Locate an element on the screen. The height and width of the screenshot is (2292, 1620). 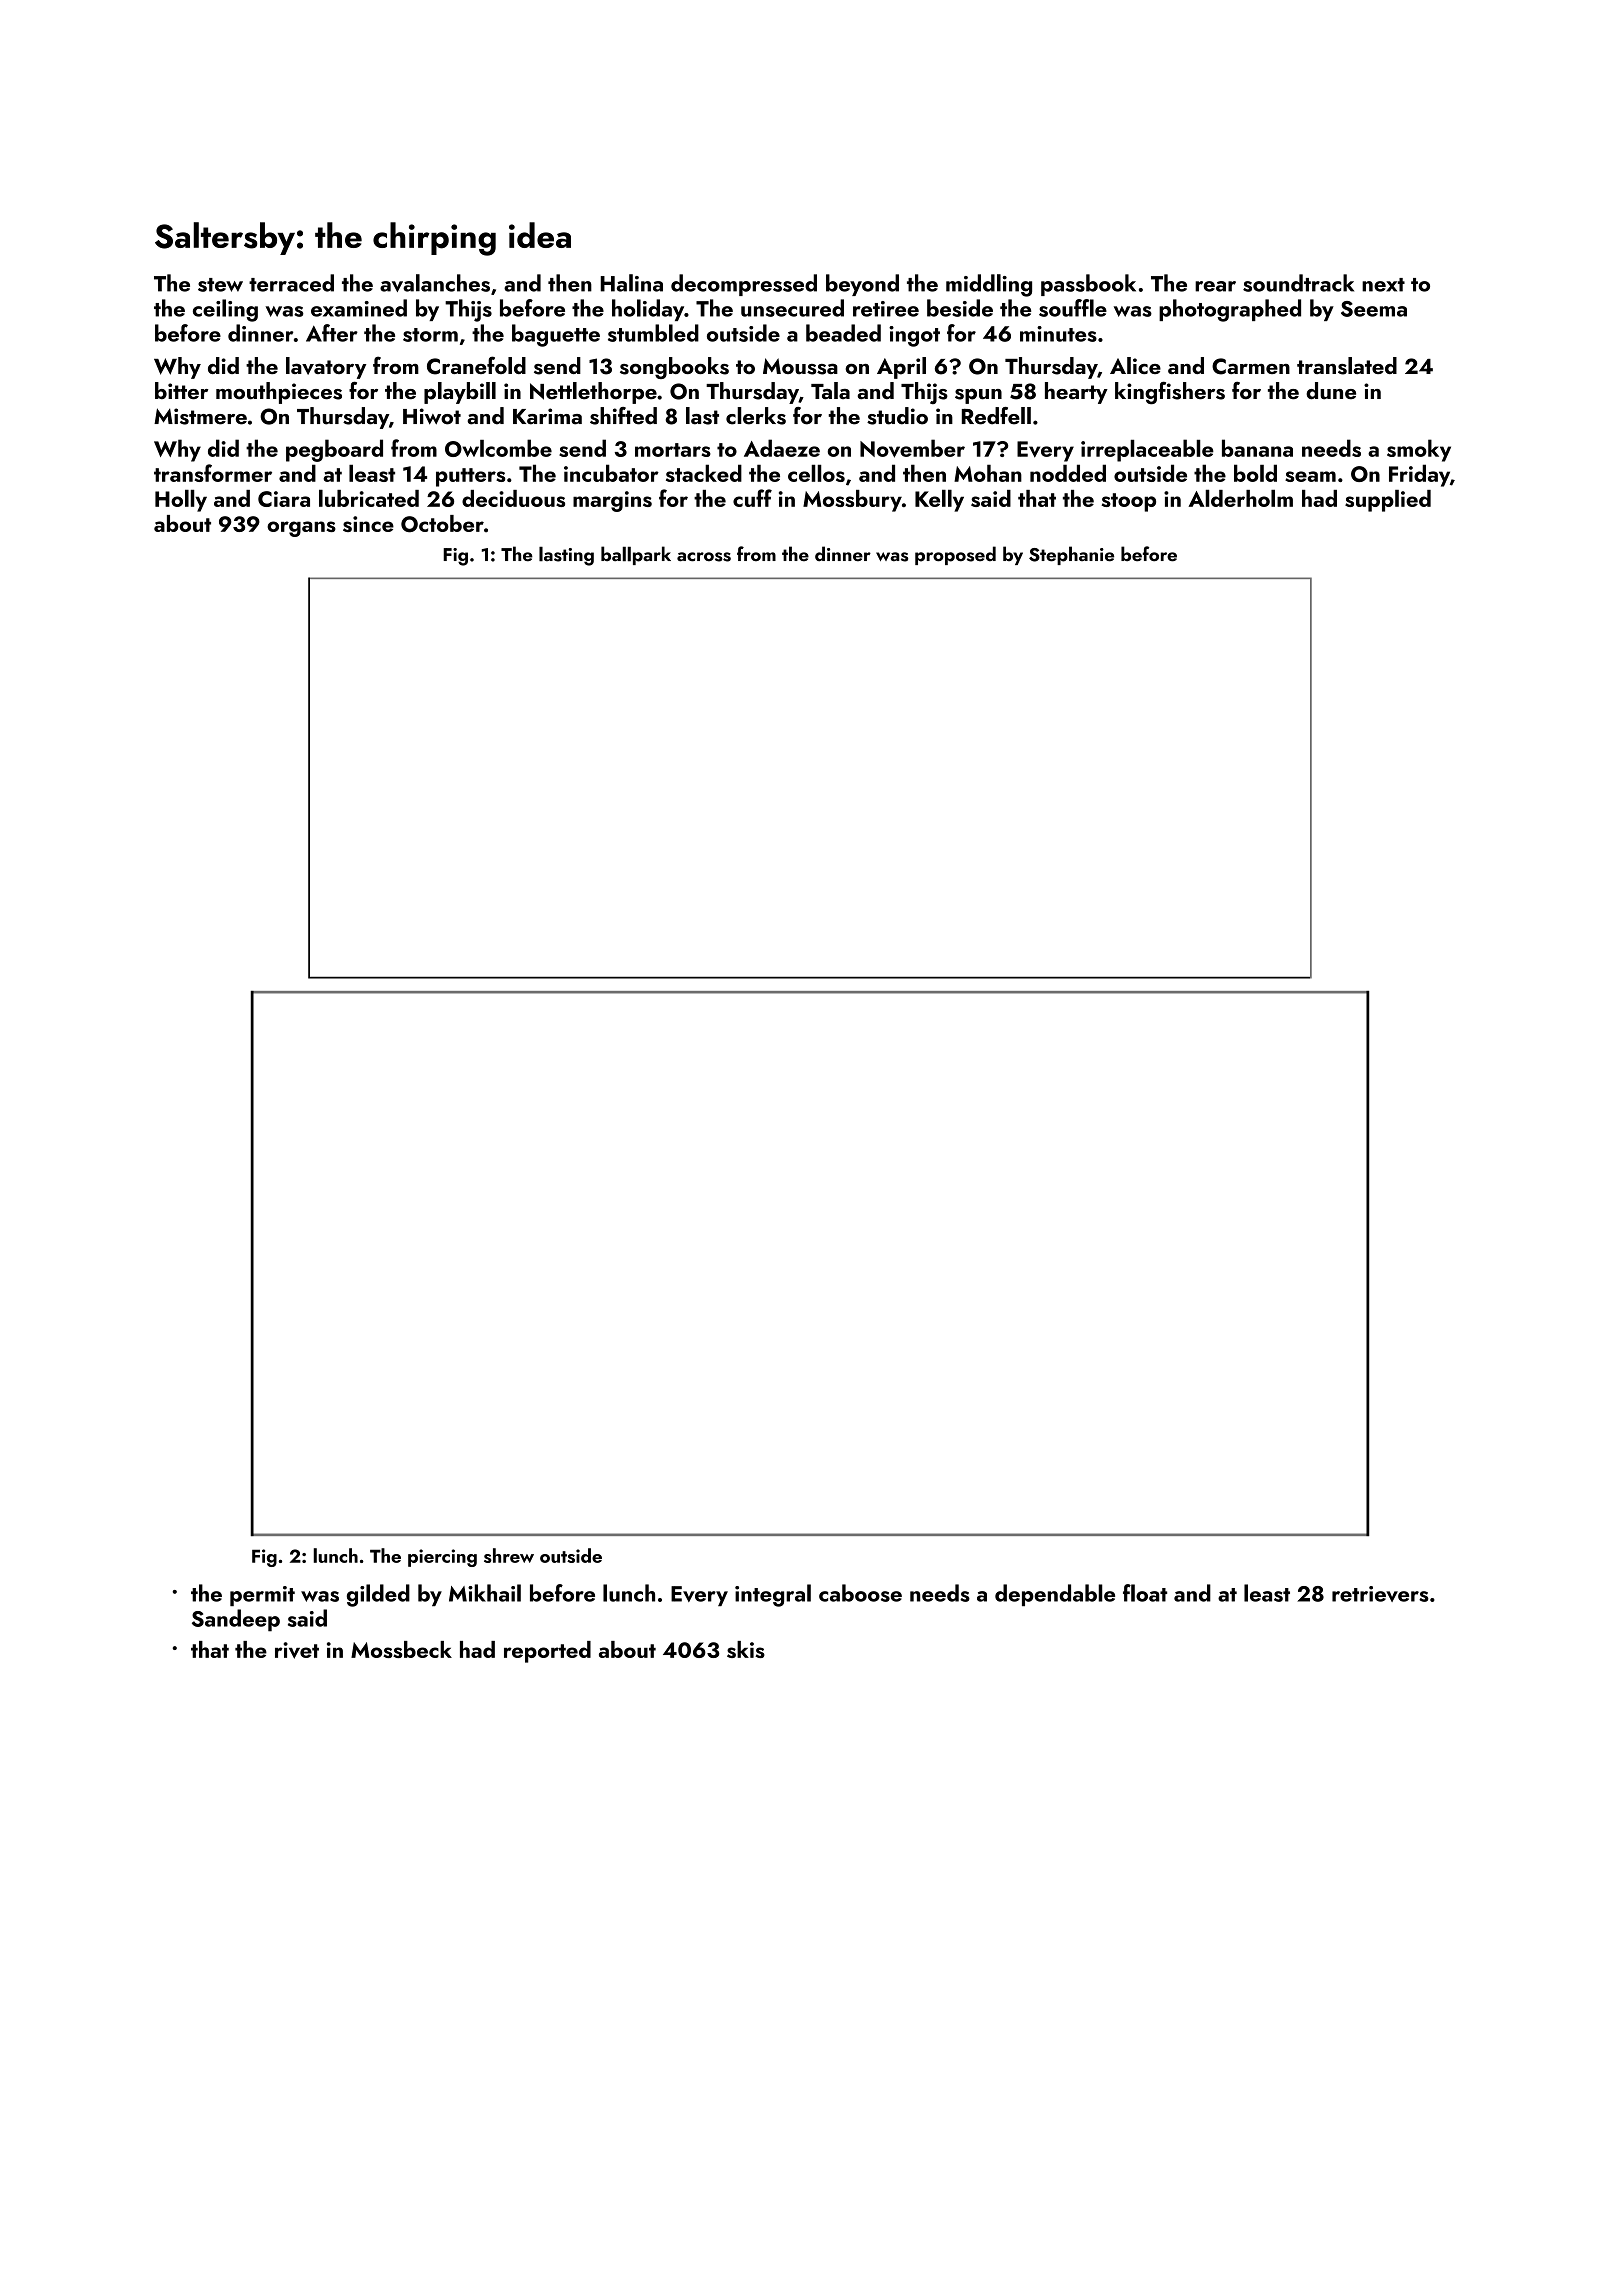
float is located at coordinates (1145, 1593).
